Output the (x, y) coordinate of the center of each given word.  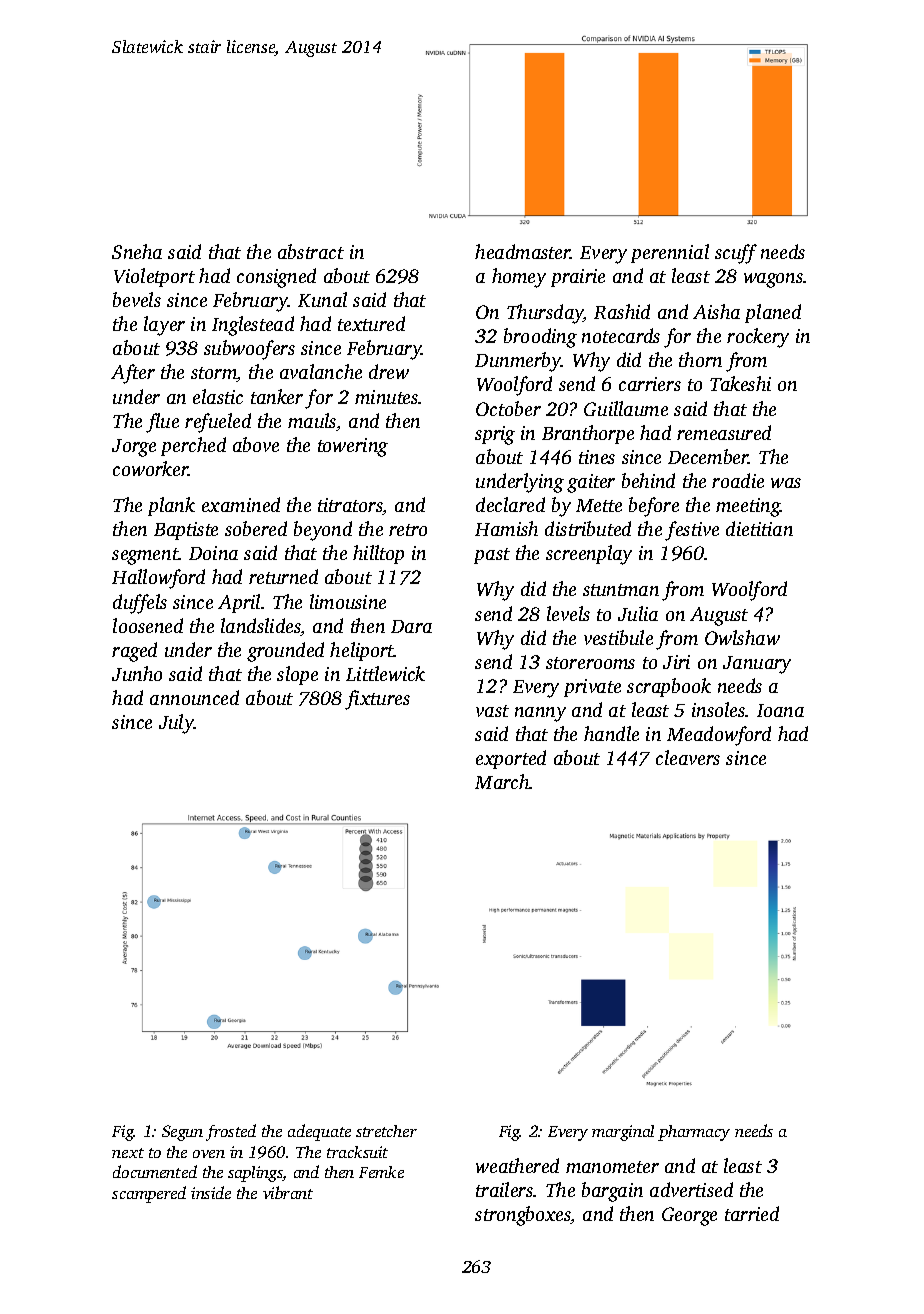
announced (194, 697)
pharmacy (694, 1133)
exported (511, 759)
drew (389, 371)
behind (648, 480)
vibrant (288, 1192)
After (133, 374)
